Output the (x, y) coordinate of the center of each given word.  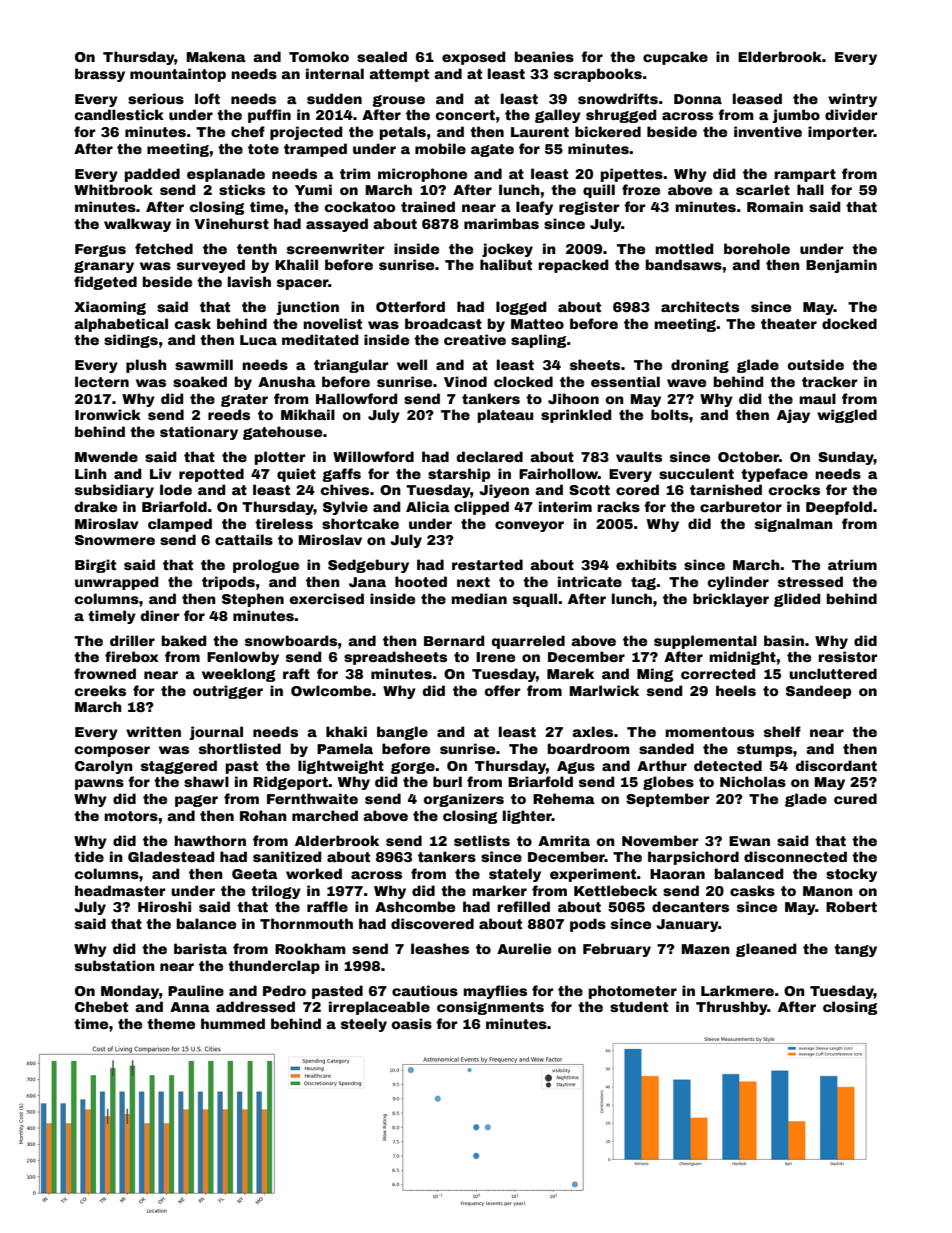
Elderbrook (780, 56)
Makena (216, 56)
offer (503, 690)
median (479, 598)
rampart (805, 175)
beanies (544, 56)
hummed (233, 1023)
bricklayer (731, 600)
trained (428, 206)
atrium (852, 564)
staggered (179, 767)
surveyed (211, 266)
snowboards (291, 640)
